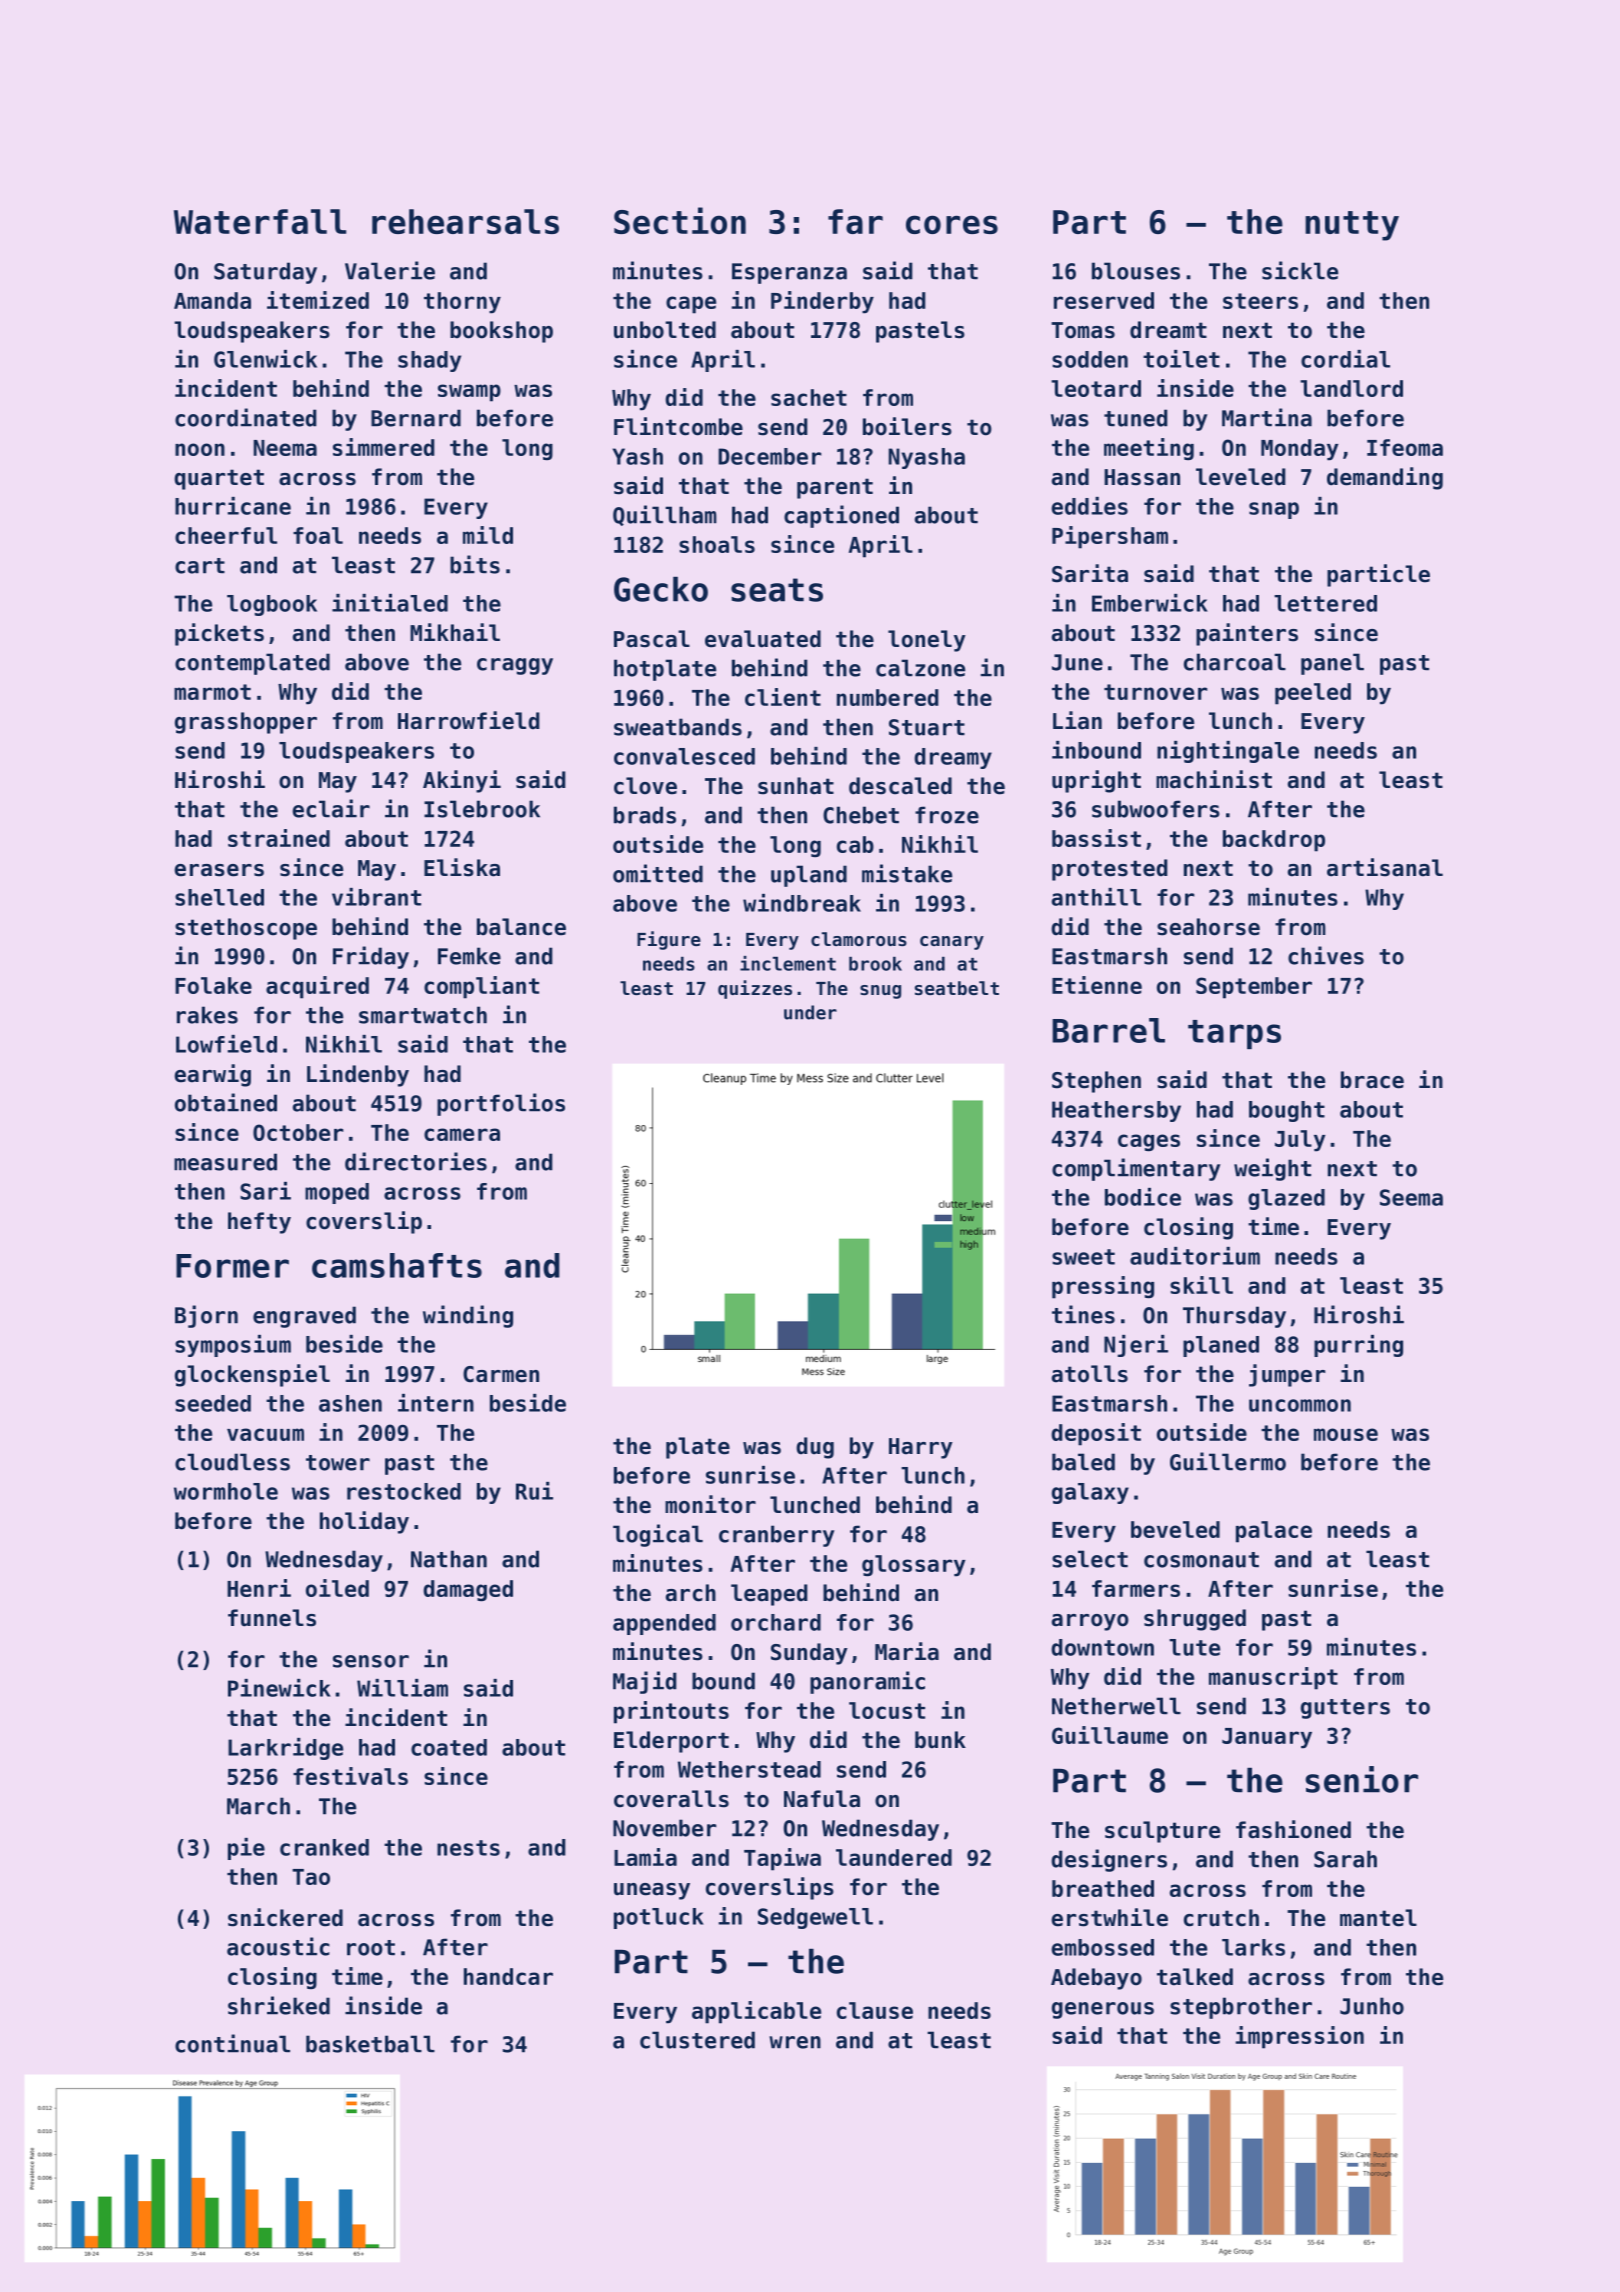  What do you see at coordinates (1274, 841) in the image?
I see `backdrop` at bounding box center [1274, 841].
